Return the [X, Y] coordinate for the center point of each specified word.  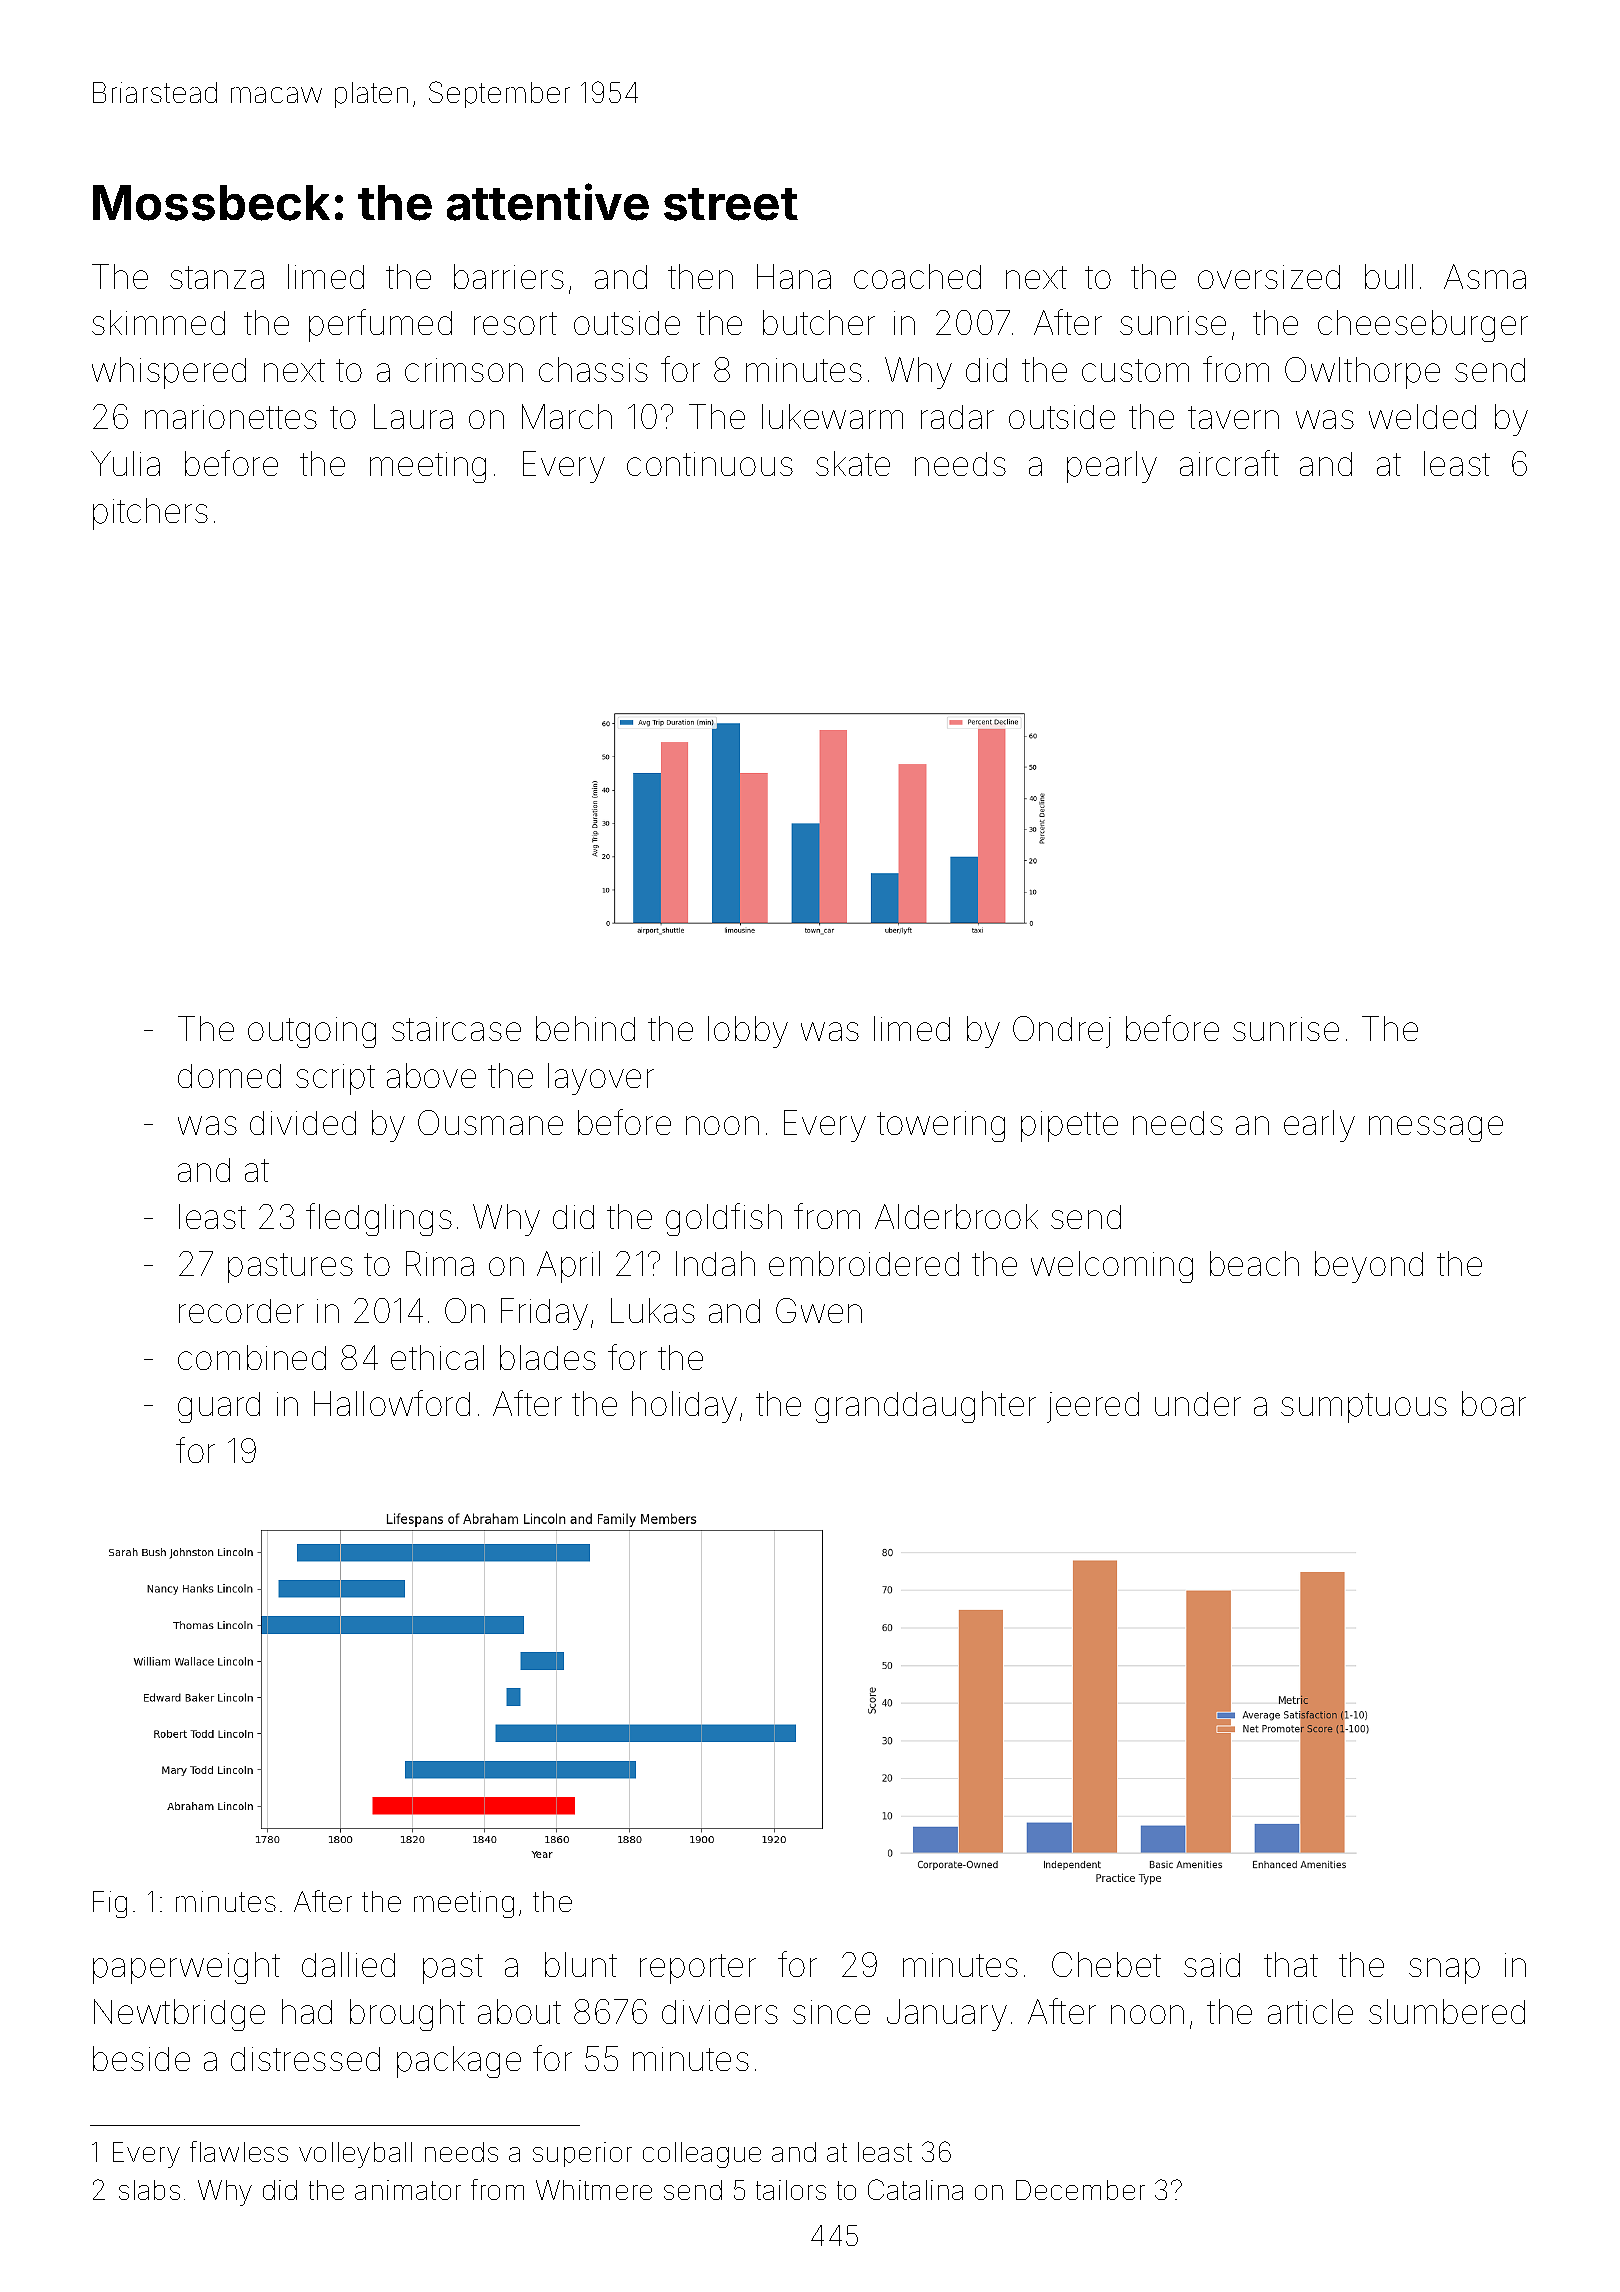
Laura [413, 416]
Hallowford [392, 1403]
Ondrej [1062, 1032]
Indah [715, 1263]
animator [408, 2190]
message [1436, 1129]
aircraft [1229, 463]
